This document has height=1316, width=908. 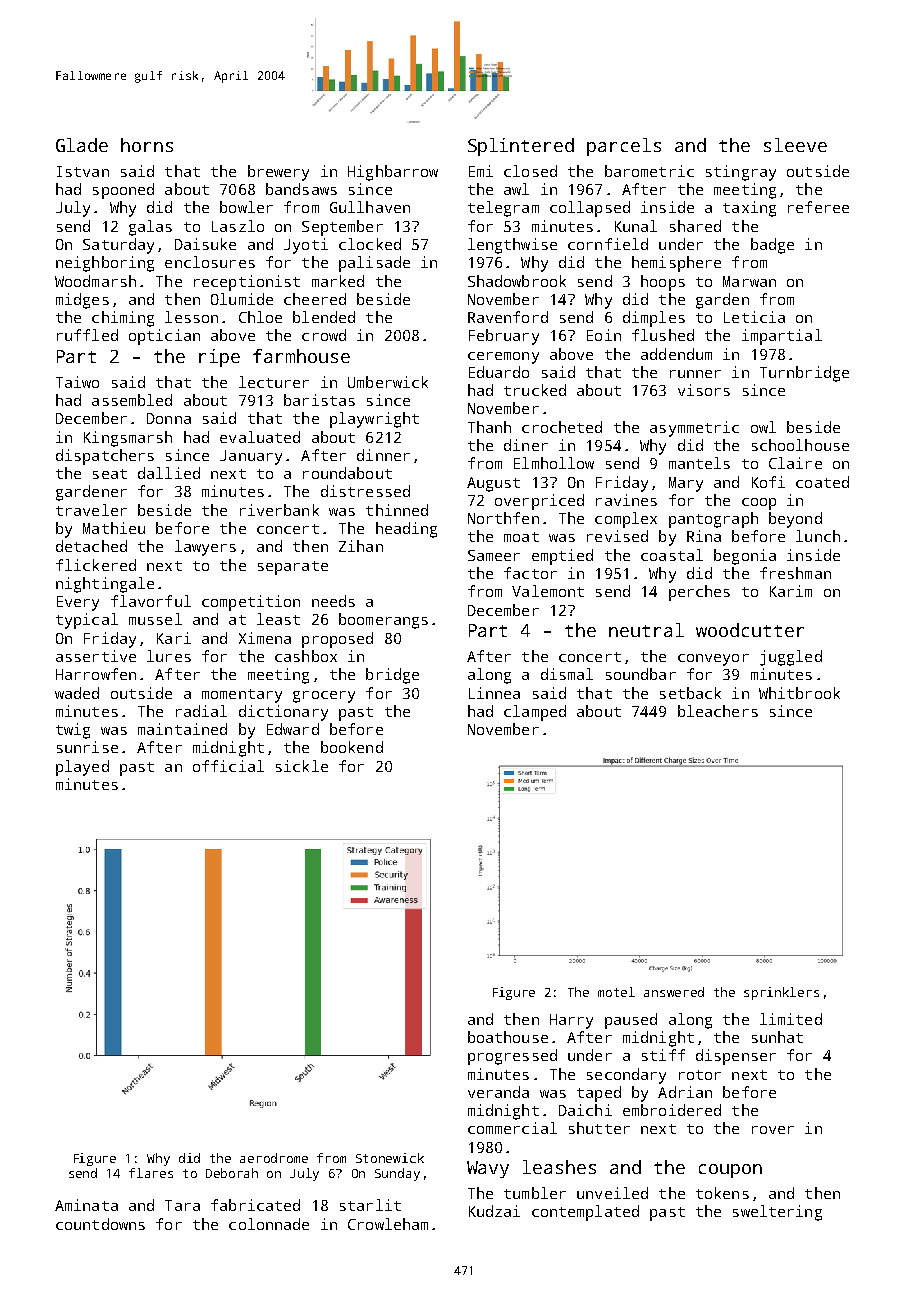 What do you see at coordinates (232, 1173) in the document?
I see `Deborah` at bounding box center [232, 1173].
